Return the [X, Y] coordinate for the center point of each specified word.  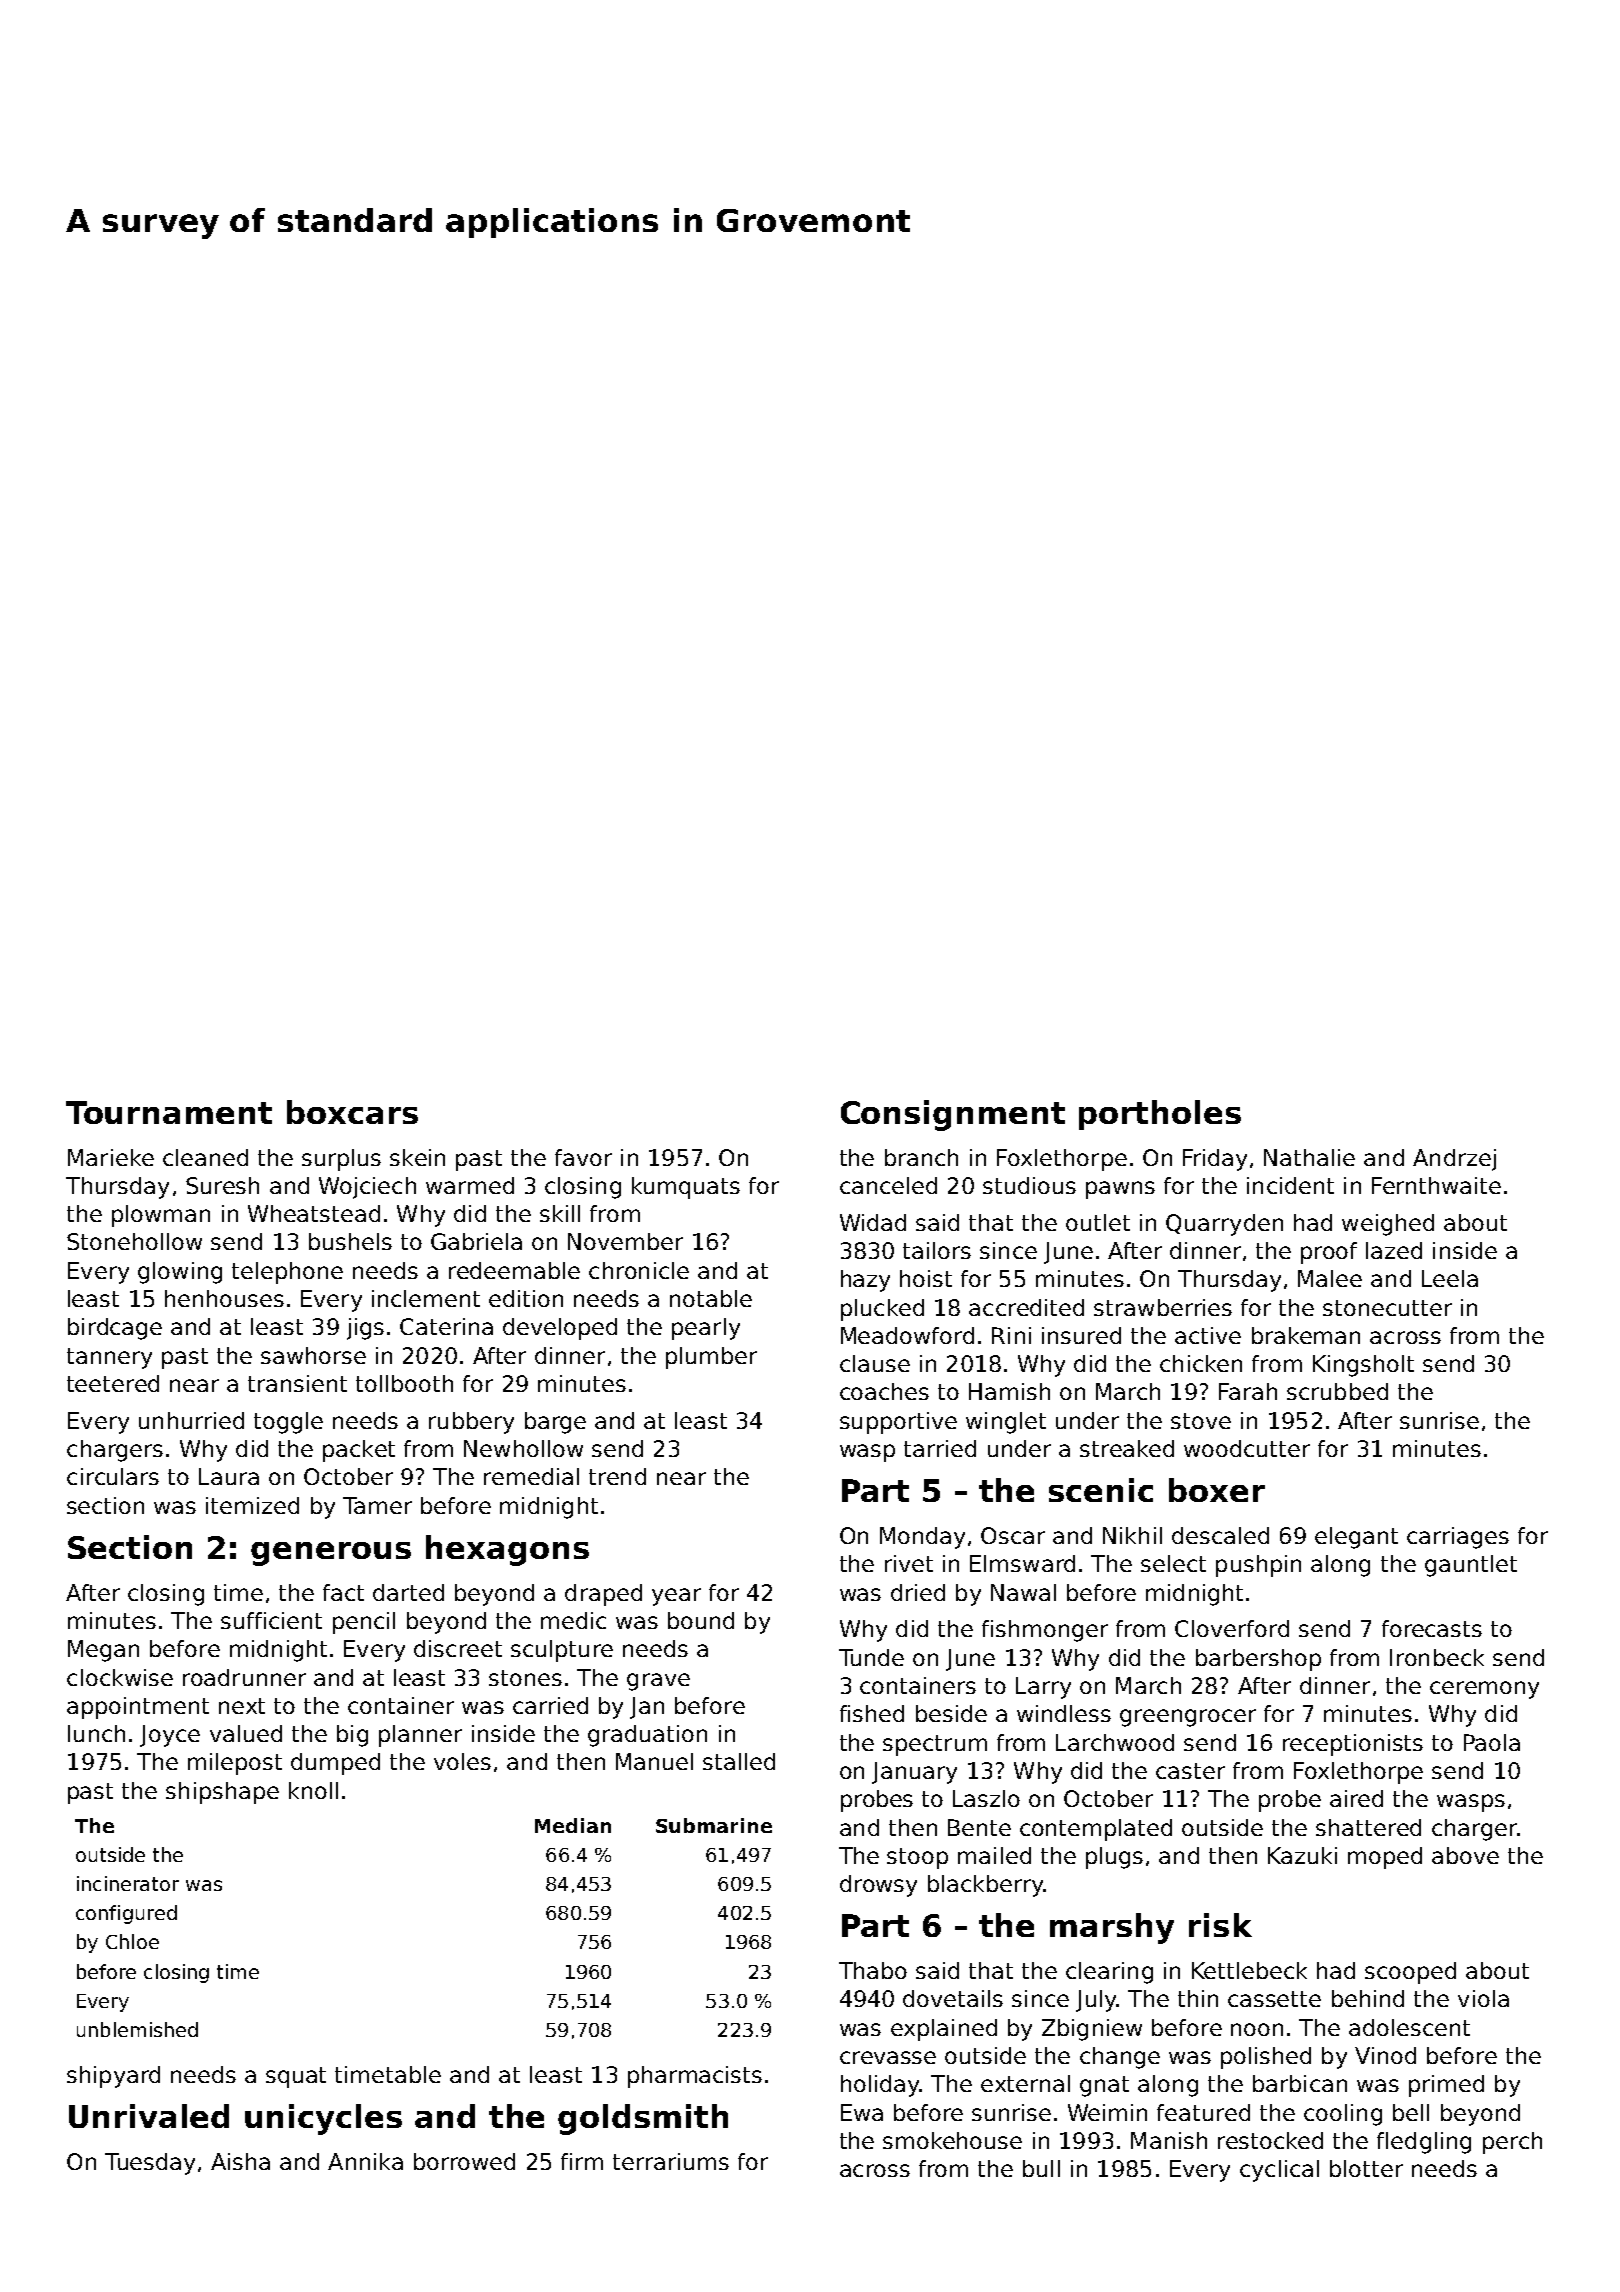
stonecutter [1387, 1308]
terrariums [671, 2161]
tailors [937, 1250]
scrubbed [1337, 1391]
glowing [180, 1273]
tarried [940, 1448]
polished [1266, 2058]
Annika [365, 2161]
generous [331, 1554]
